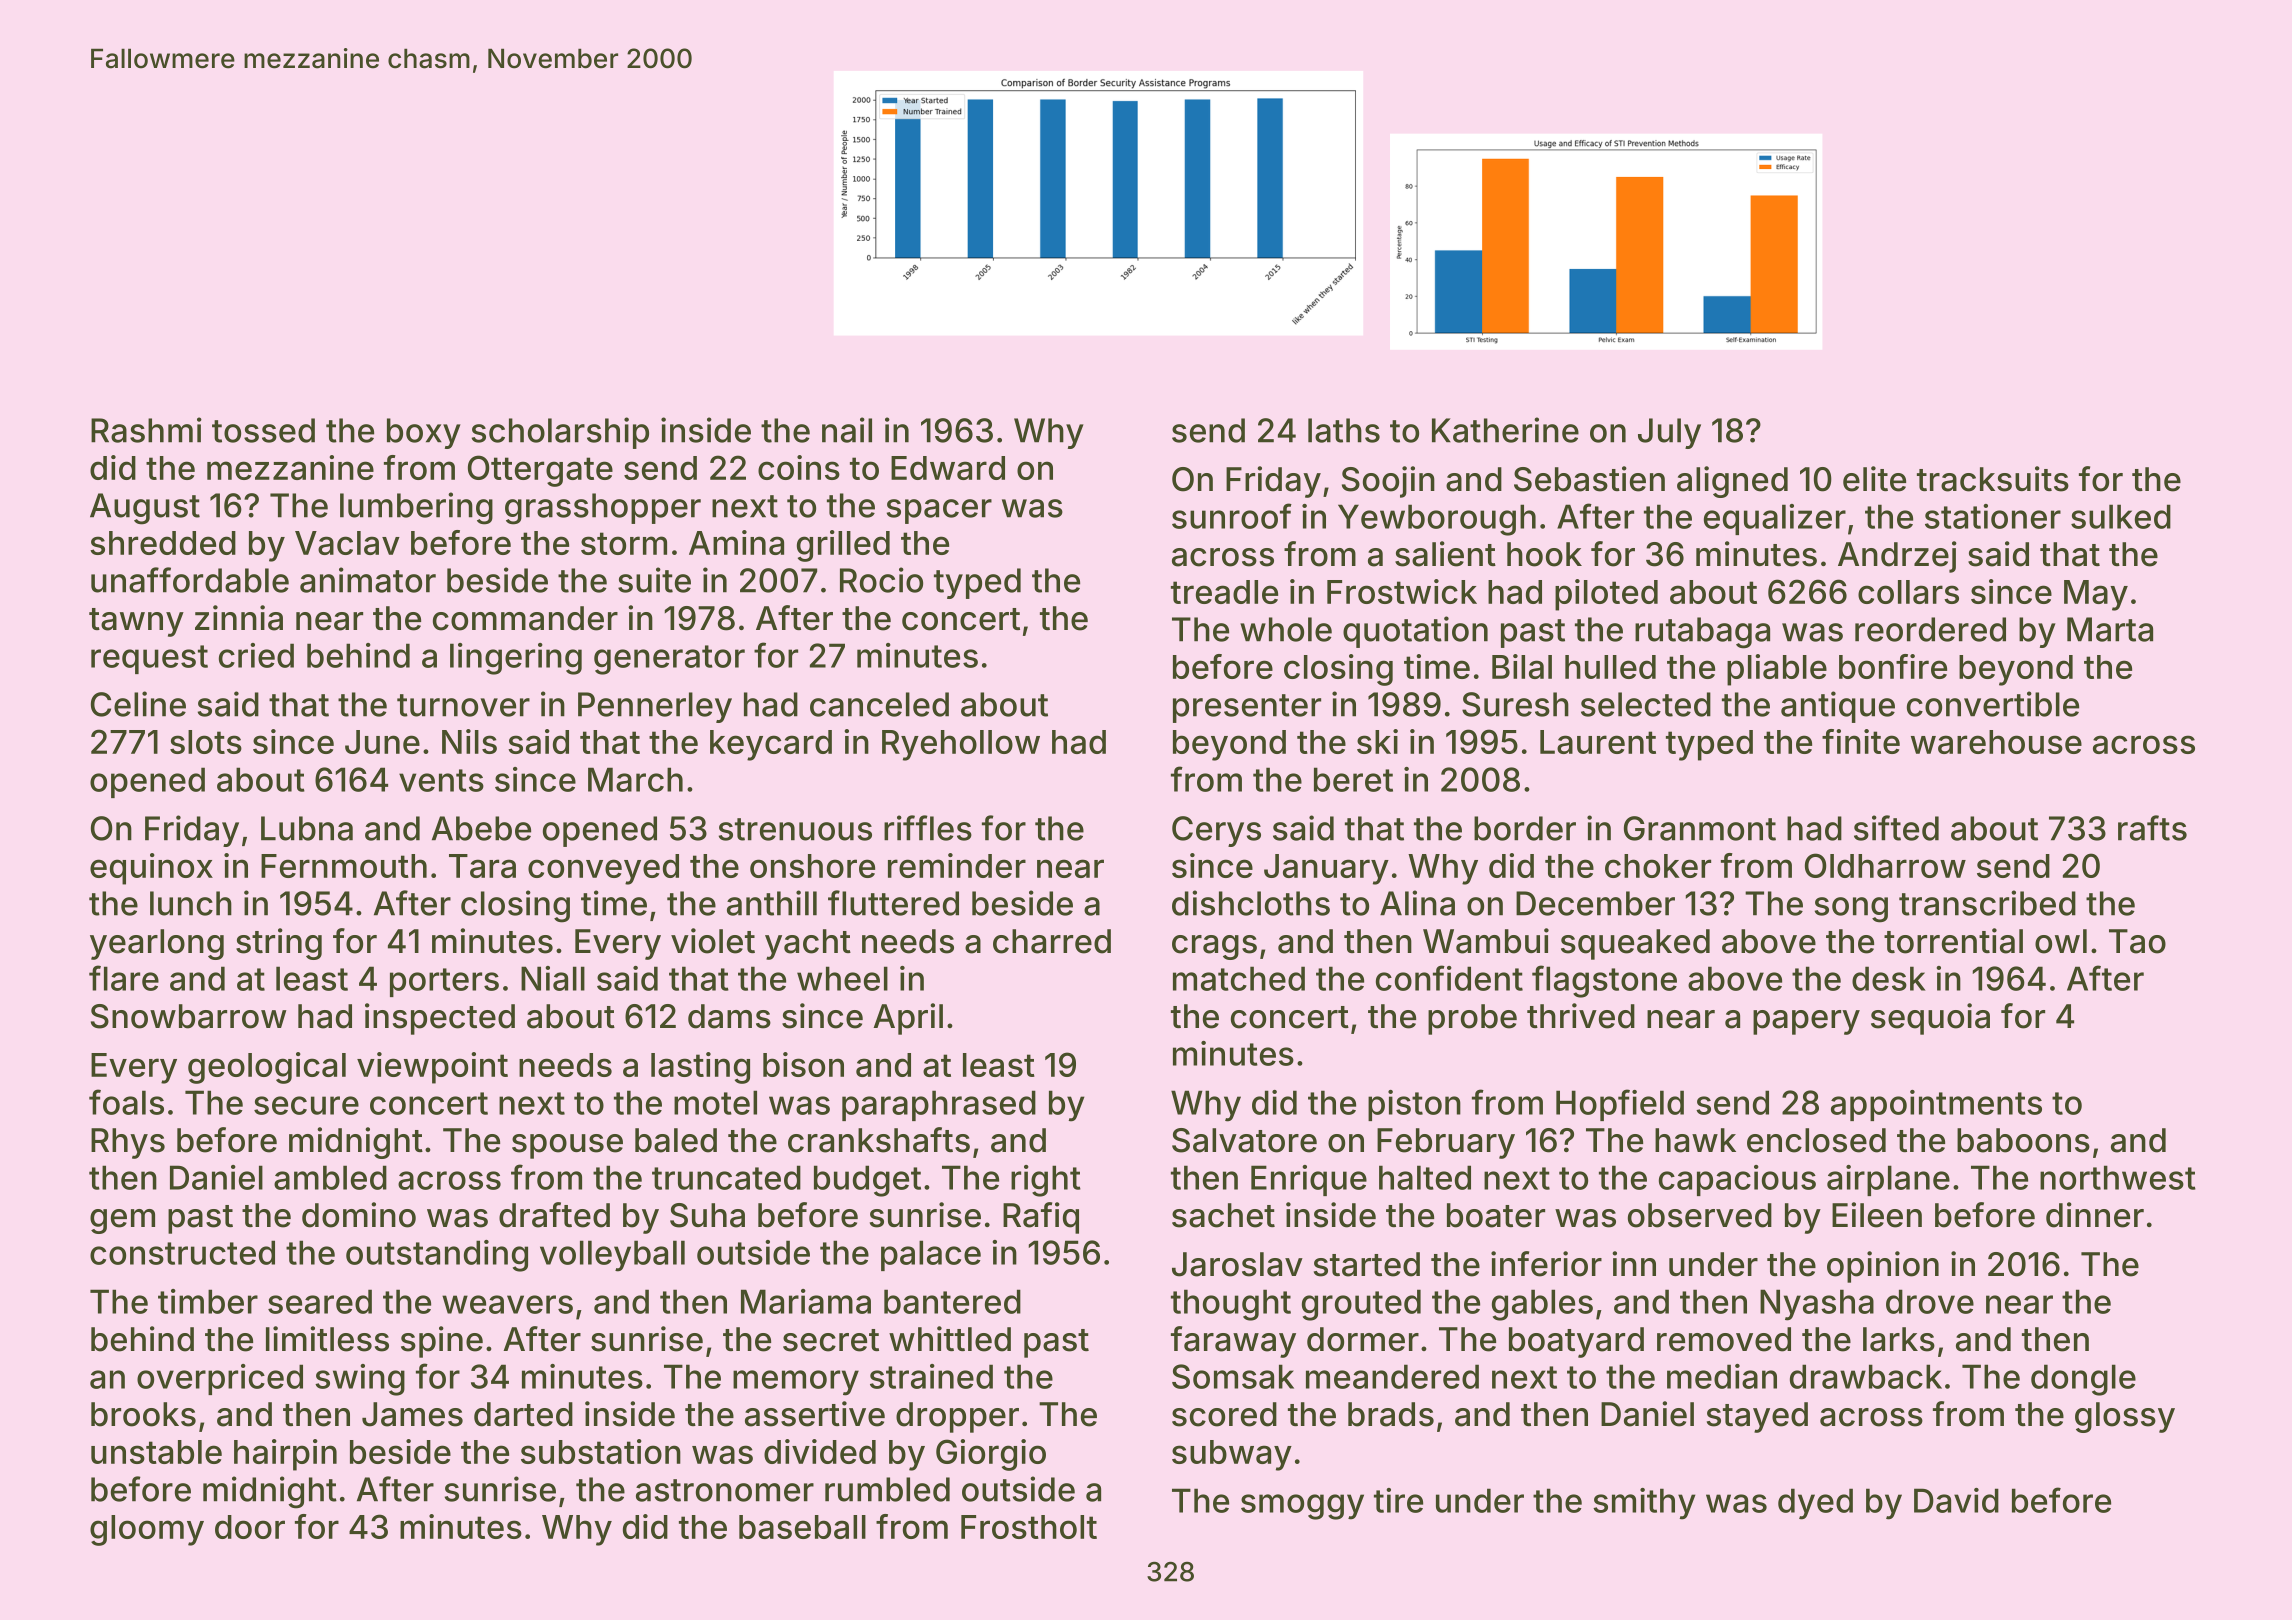  Describe the element at coordinates (655, 707) in the document. I see `Pennerley` at that location.
